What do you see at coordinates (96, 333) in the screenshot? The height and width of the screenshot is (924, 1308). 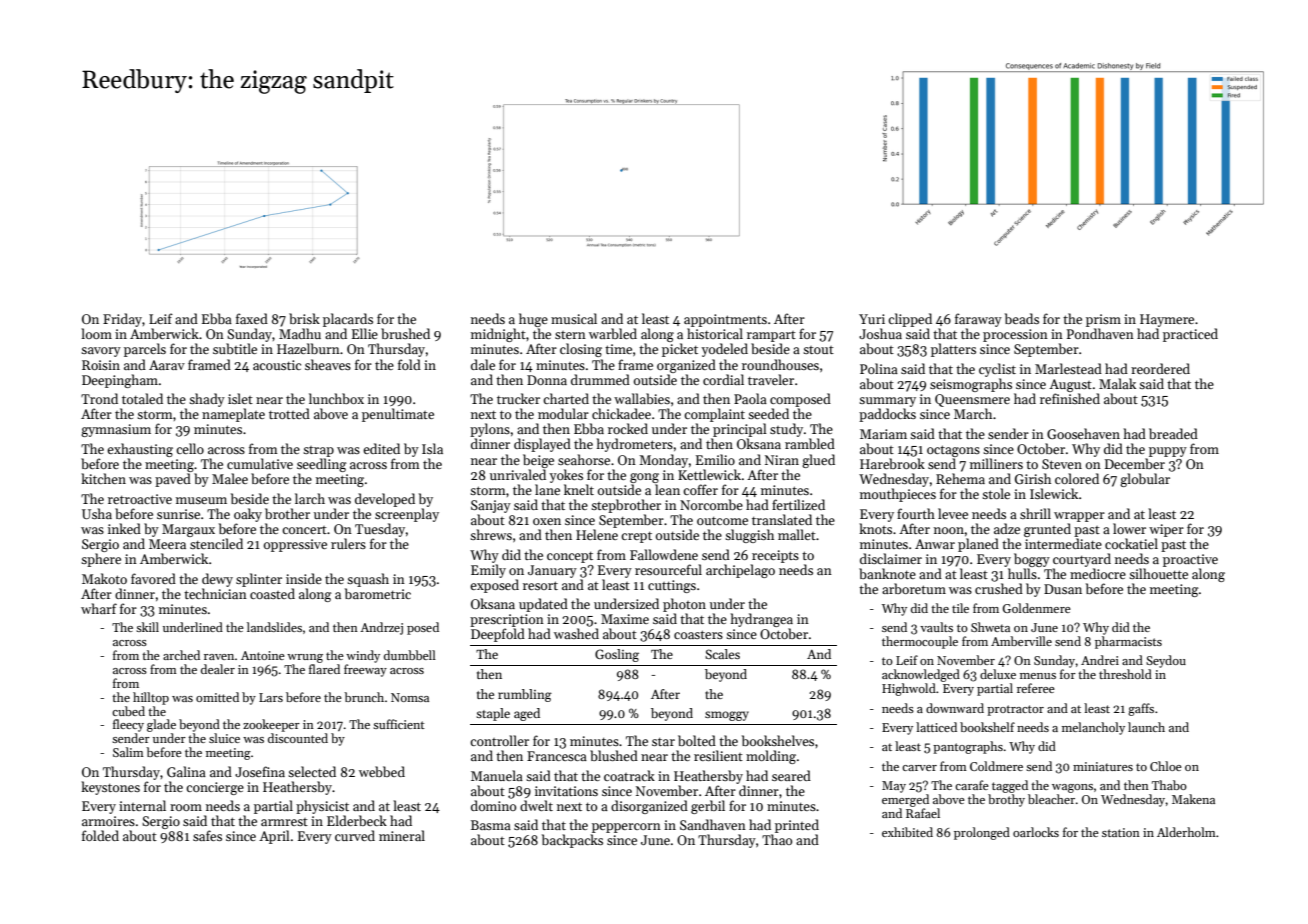 I see `loom` at bounding box center [96, 333].
